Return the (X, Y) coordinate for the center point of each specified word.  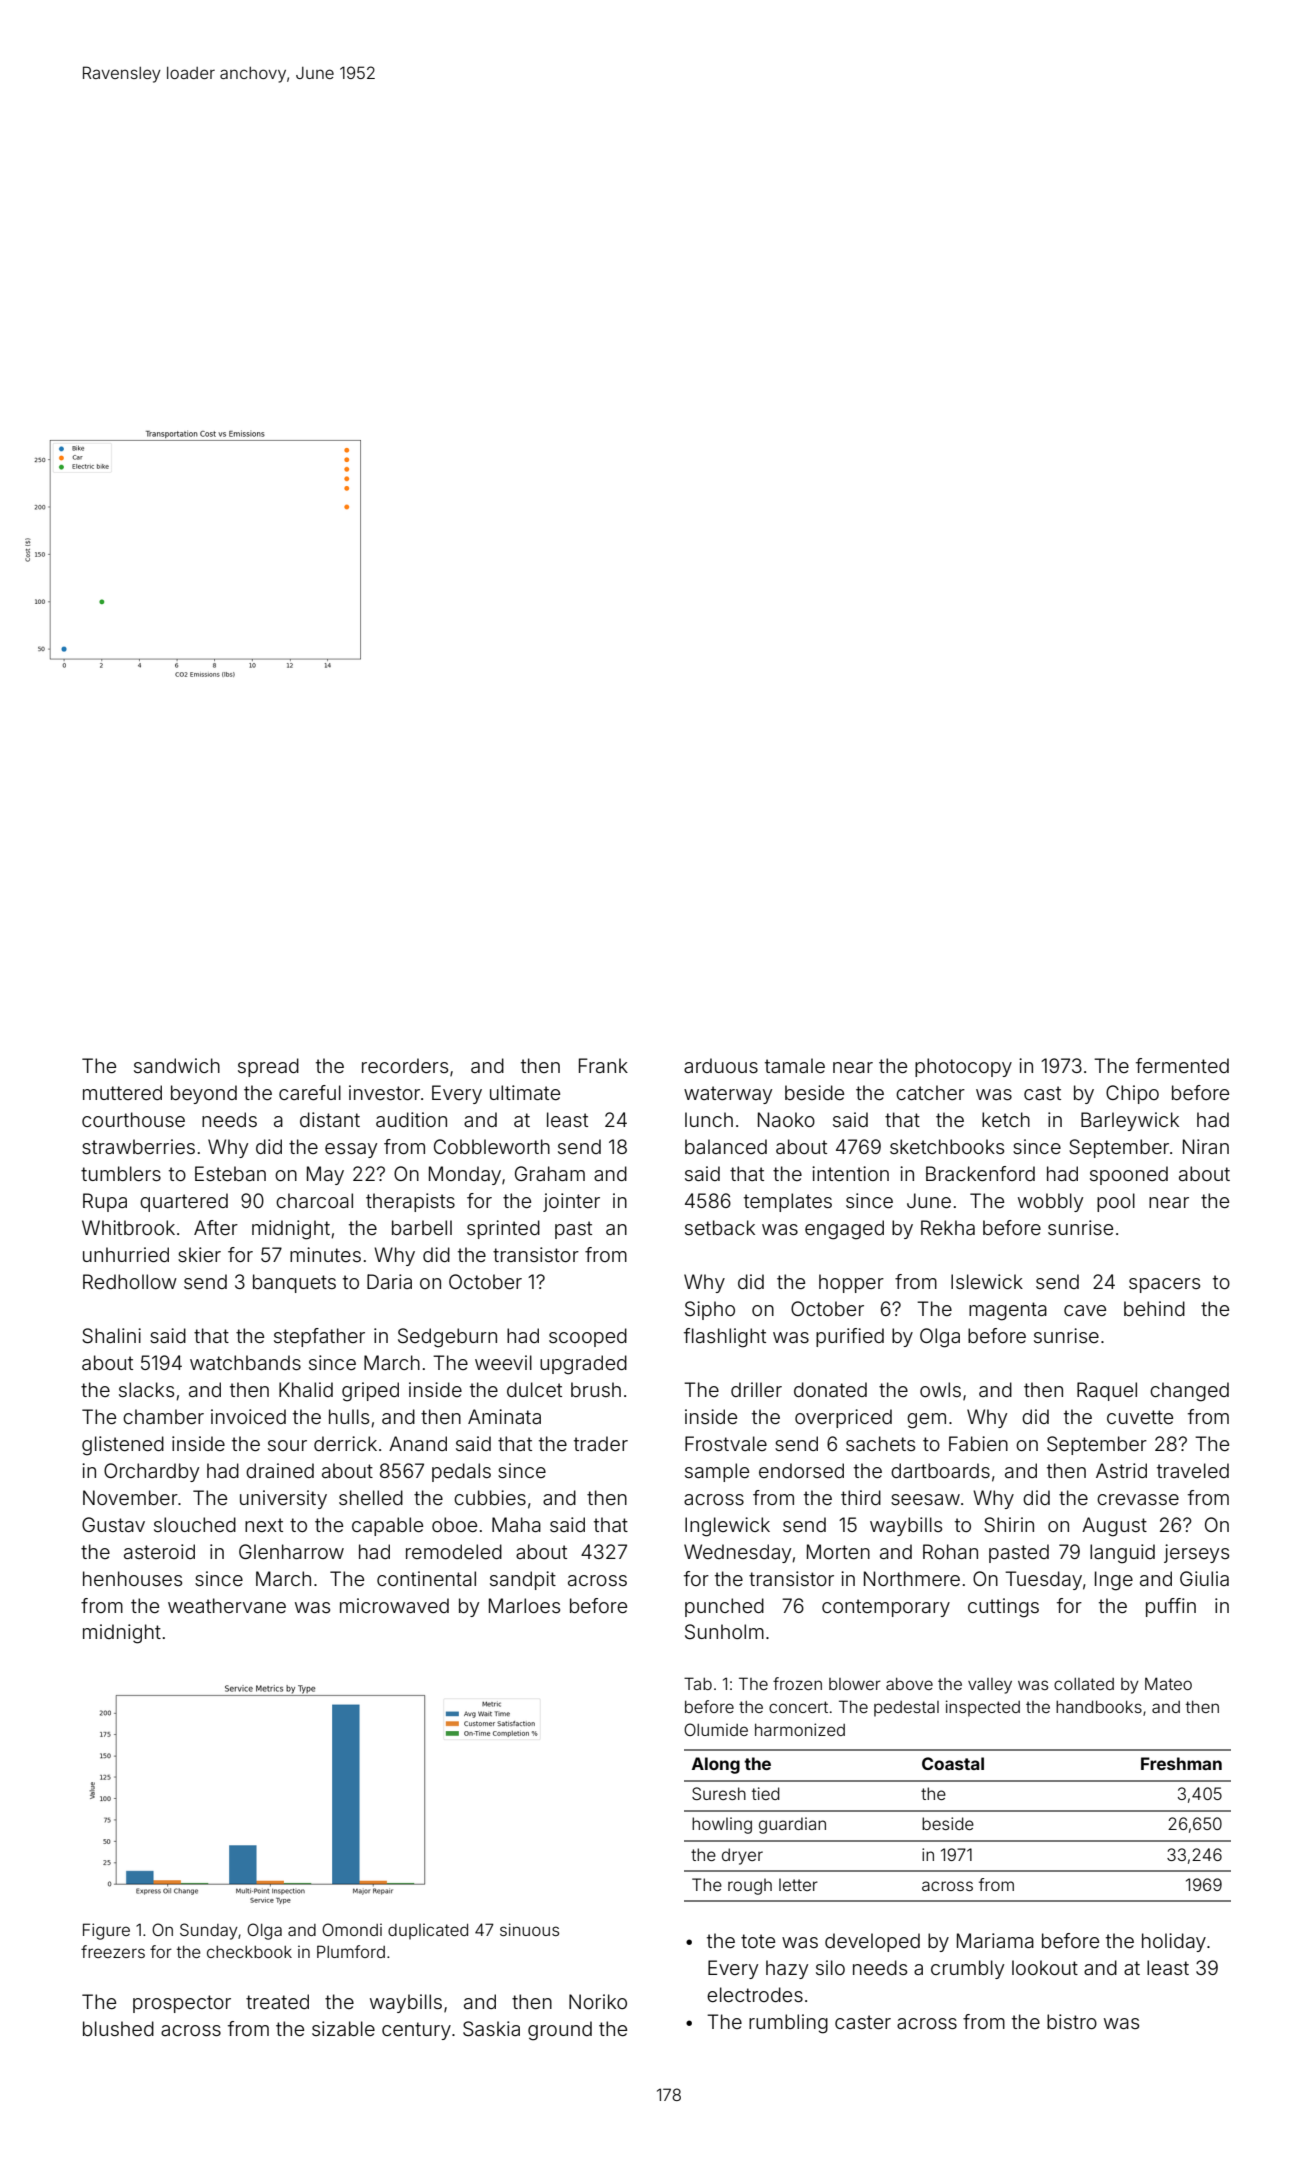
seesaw (925, 1499)
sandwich (177, 1065)
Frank (603, 1065)
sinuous (529, 1929)
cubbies (490, 1497)
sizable (343, 2028)
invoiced (248, 1416)
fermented (1182, 1065)
